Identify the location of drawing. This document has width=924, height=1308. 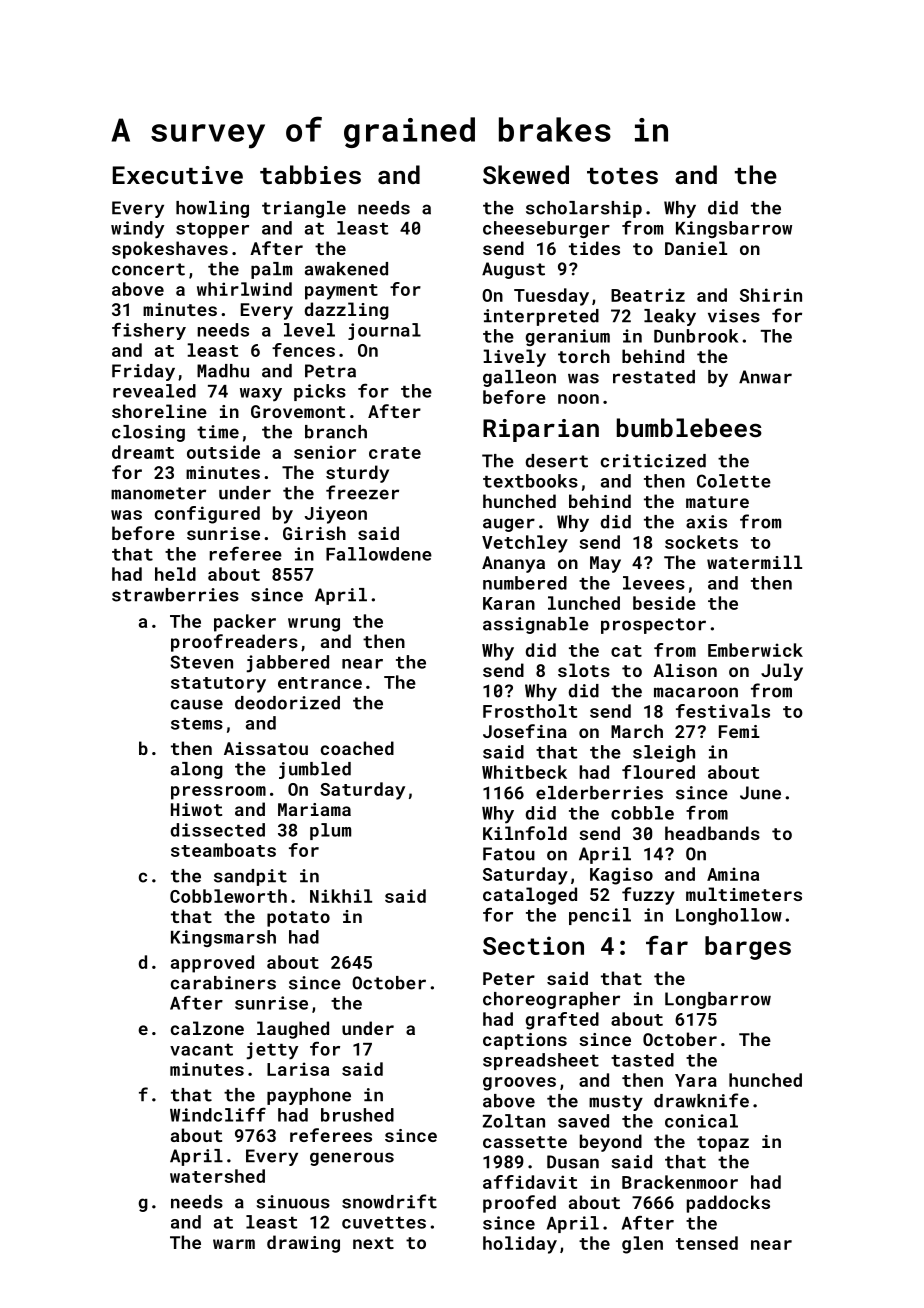
(303, 1244).
